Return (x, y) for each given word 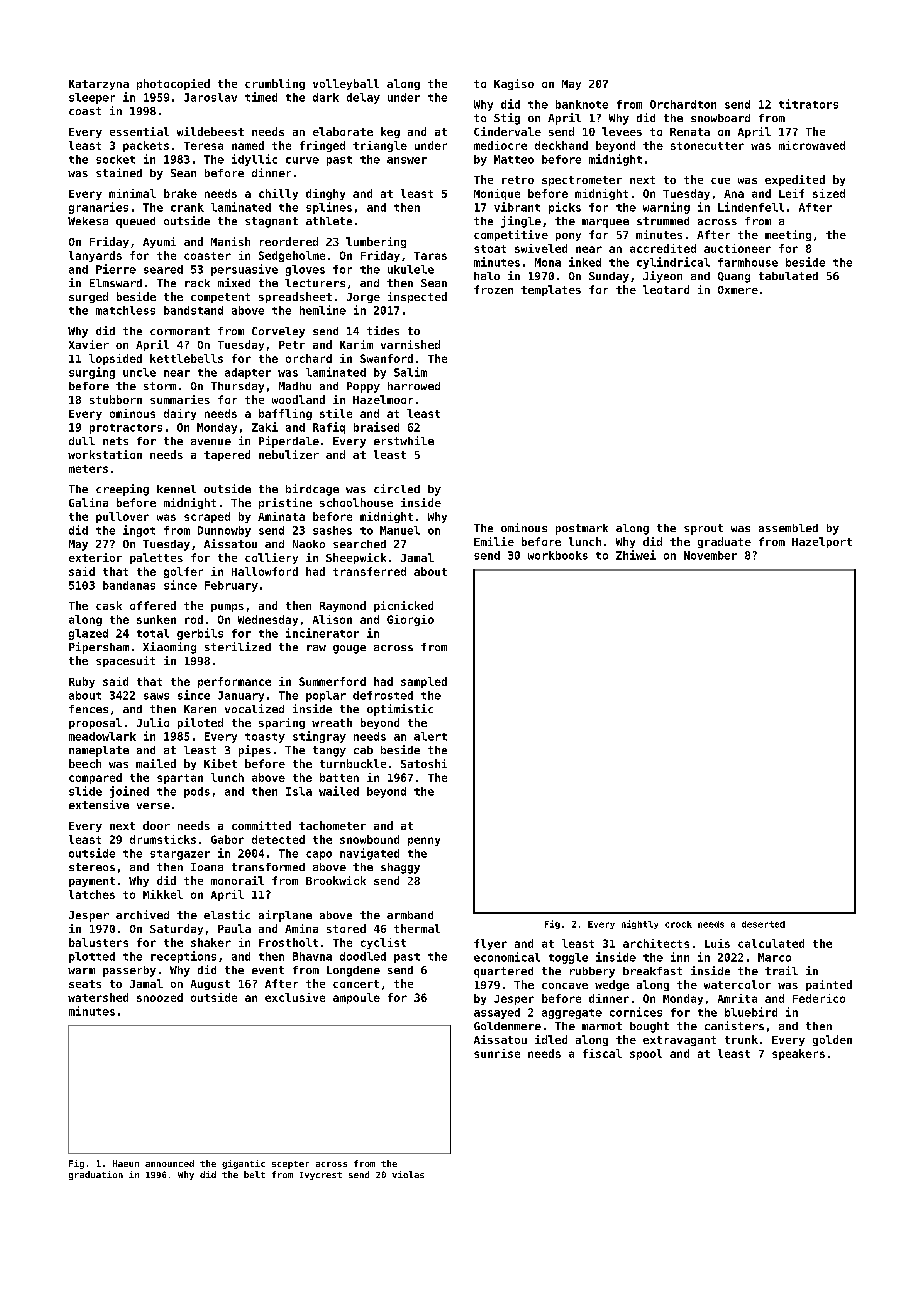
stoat (490, 249)
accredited (663, 248)
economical (507, 957)
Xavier (89, 344)
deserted (763, 924)
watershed (98, 997)
